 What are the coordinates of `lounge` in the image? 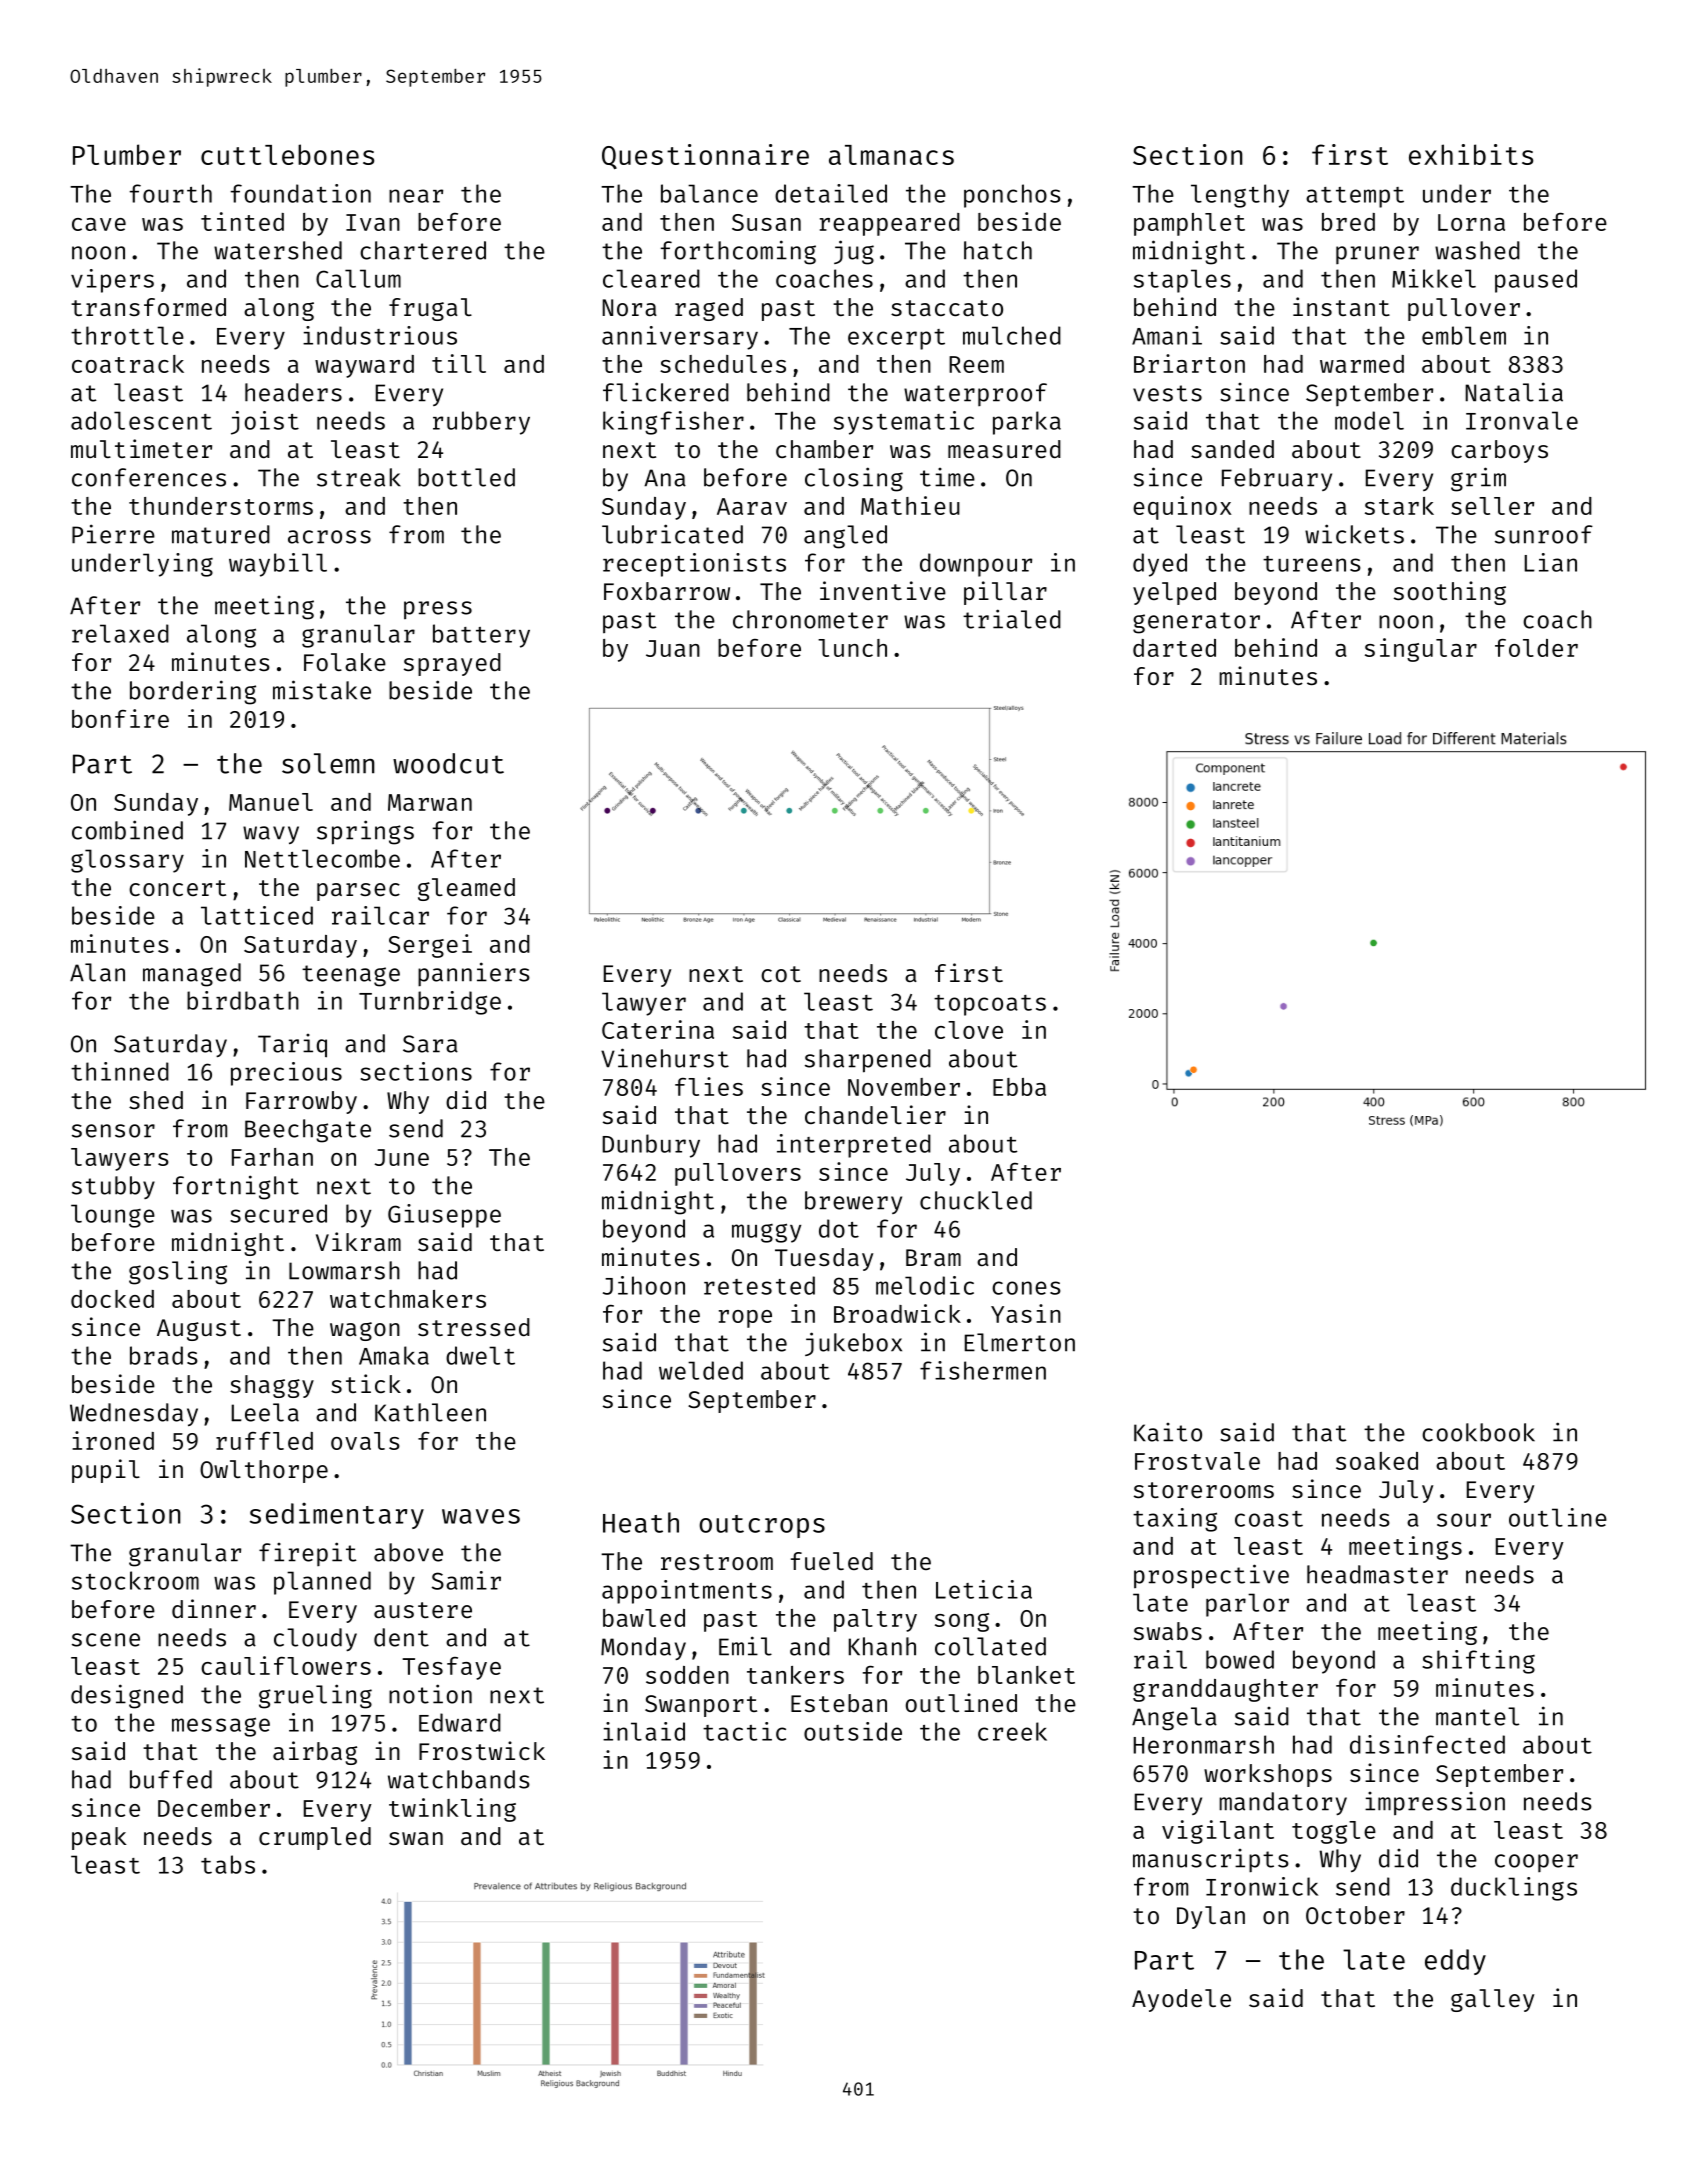 It's located at (113, 1216).
